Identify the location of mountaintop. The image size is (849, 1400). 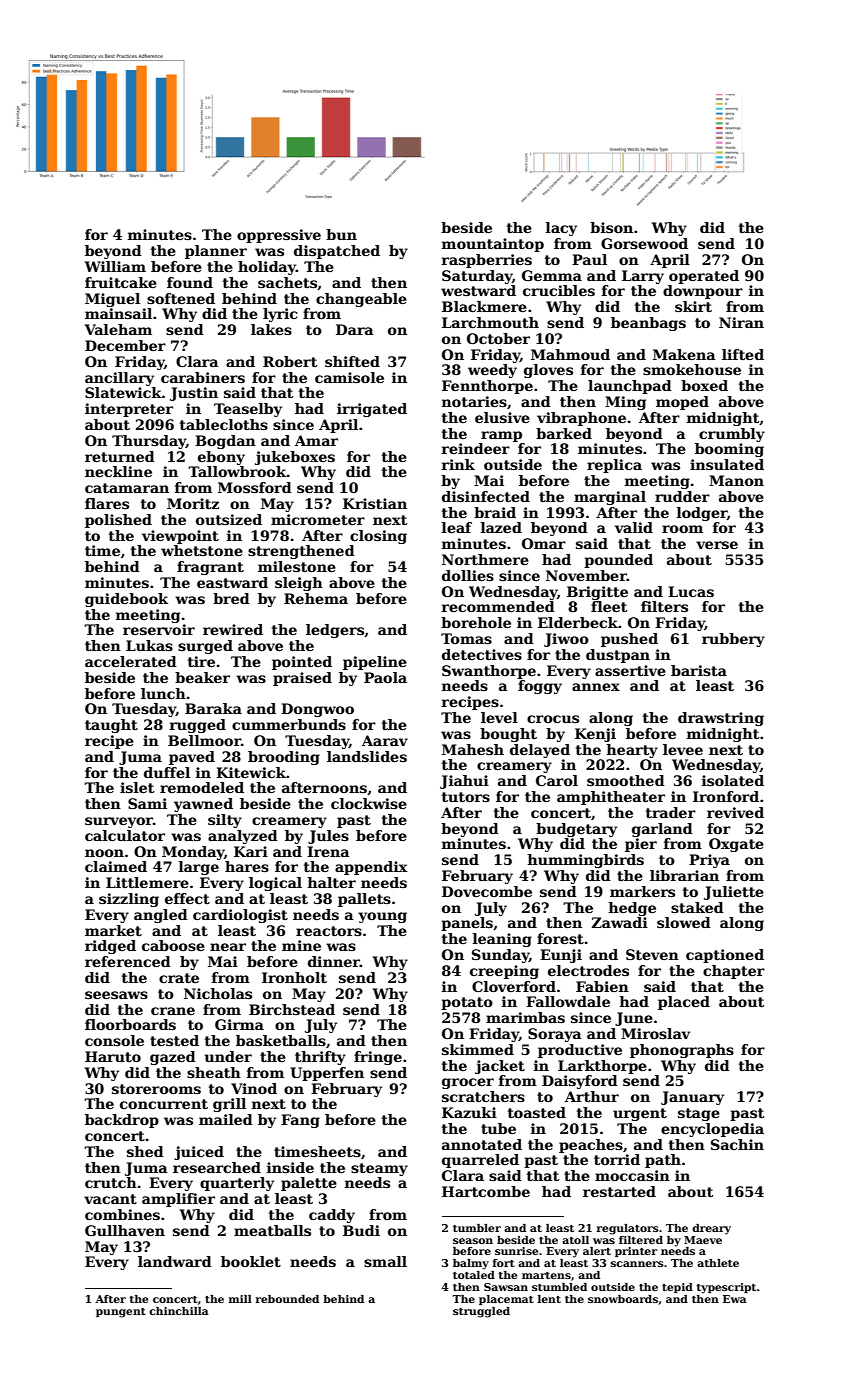
(493, 245).
